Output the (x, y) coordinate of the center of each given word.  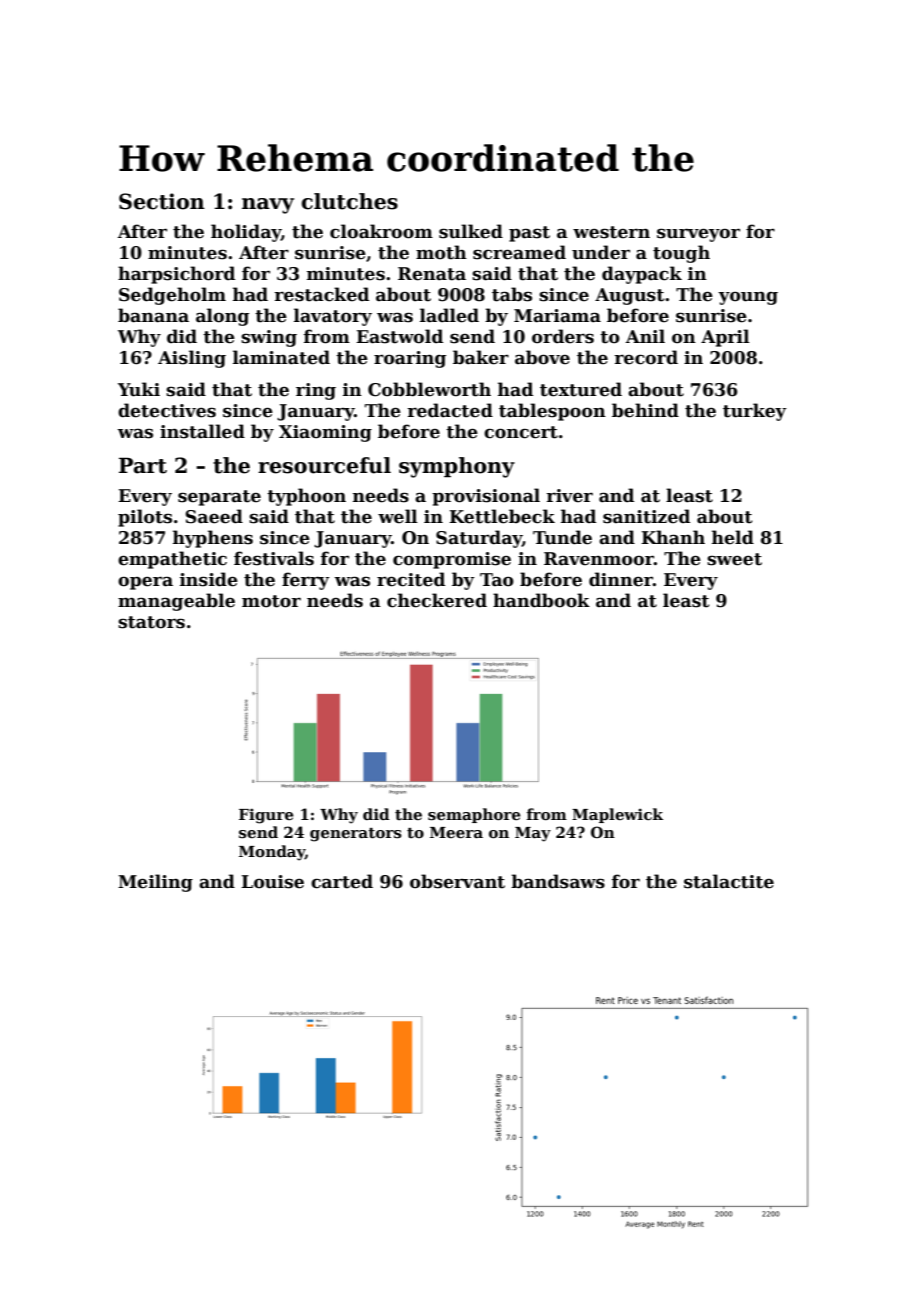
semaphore (474, 815)
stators (151, 622)
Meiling (155, 883)
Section (162, 201)
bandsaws (558, 881)
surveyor (698, 235)
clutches (350, 201)
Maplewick (617, 815)
